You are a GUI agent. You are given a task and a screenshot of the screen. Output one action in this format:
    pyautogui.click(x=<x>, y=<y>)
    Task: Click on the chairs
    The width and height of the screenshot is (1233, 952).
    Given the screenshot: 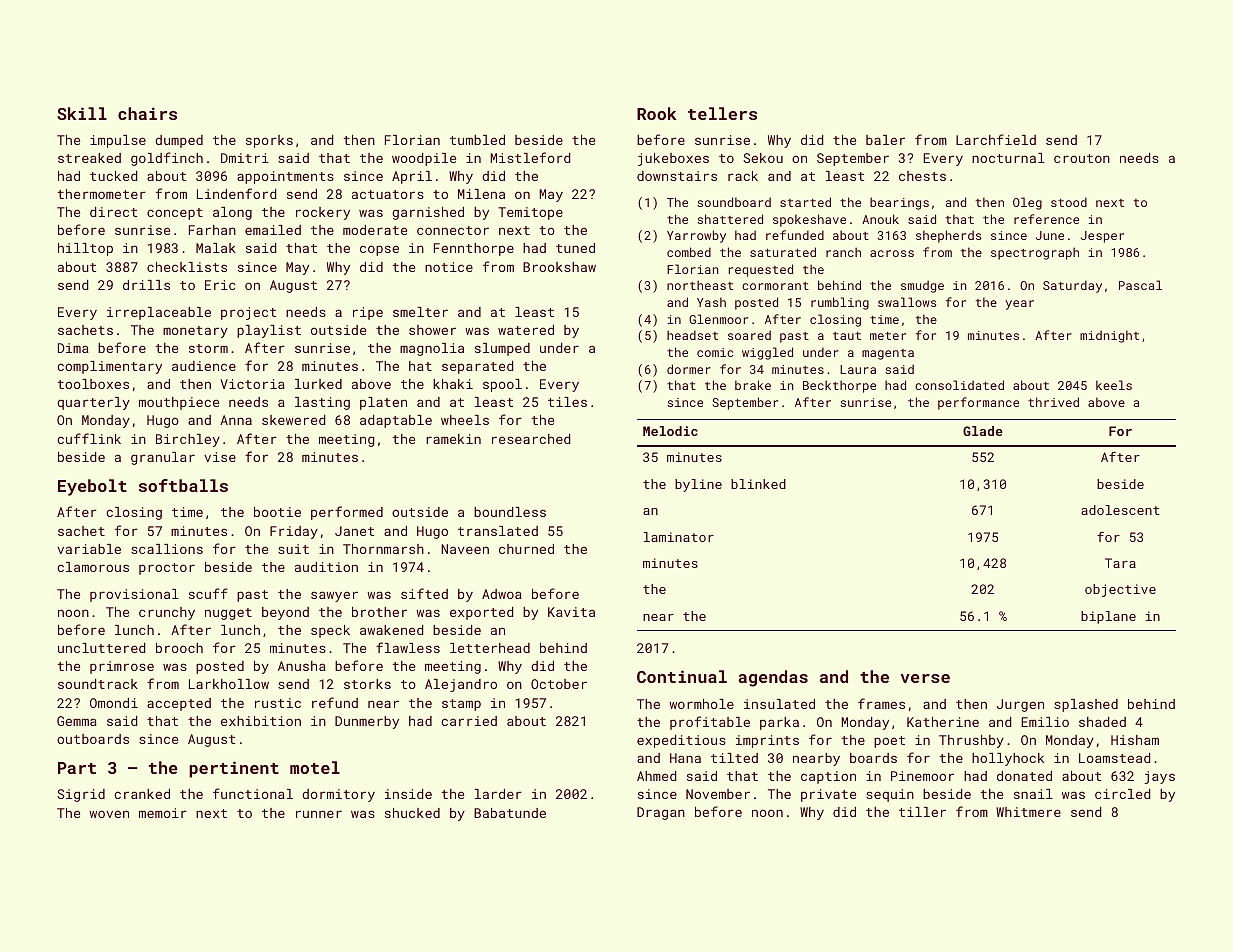 What is the action you would take?
    pyautogui.click(x=147, y=113)
